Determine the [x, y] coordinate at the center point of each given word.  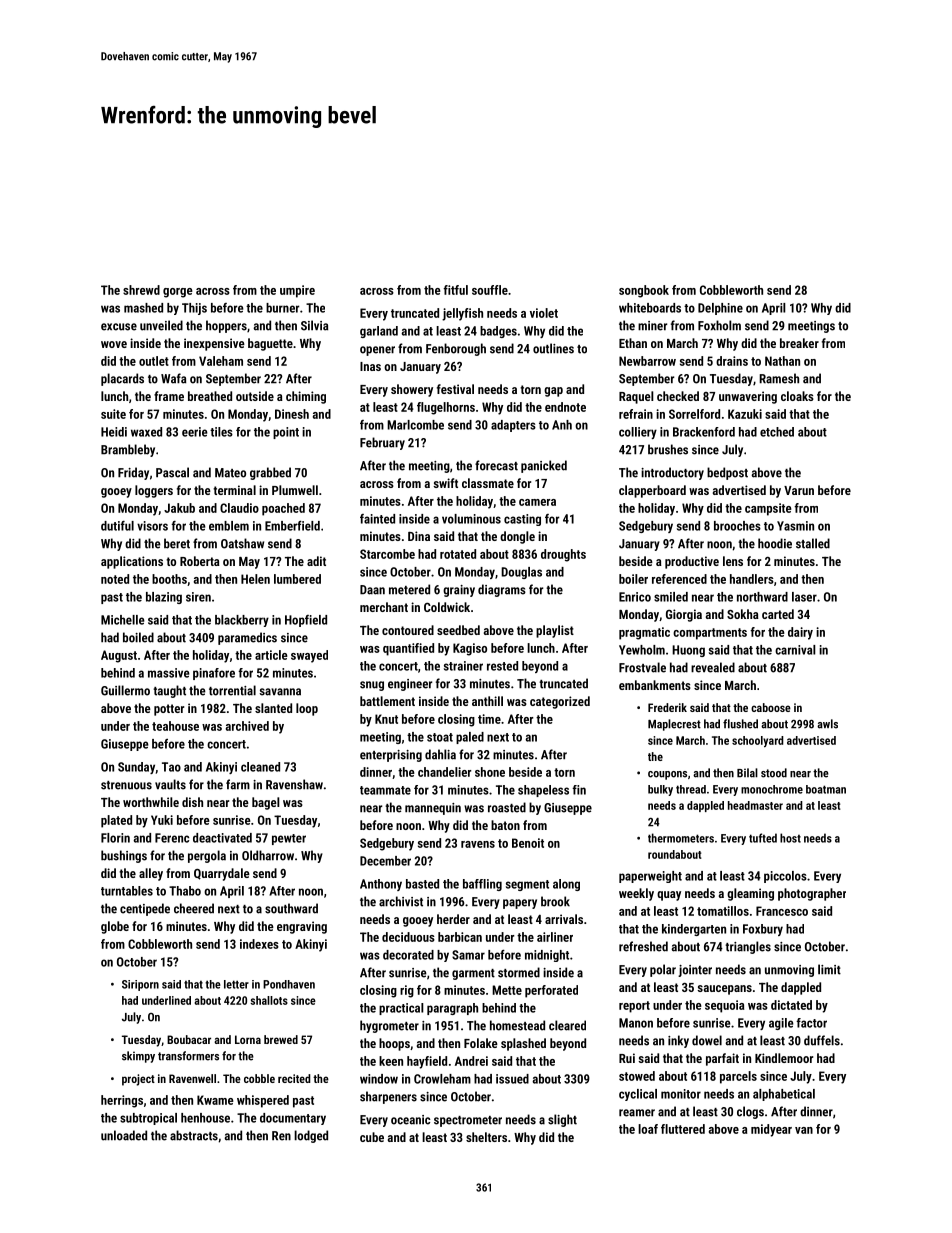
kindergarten [694, 930]
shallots [269, 1000]
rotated [458, 554]
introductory [672, 473]
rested [502, 666]
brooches [737, 526]
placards [122, 379]
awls [827, 724]
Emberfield [292, 526]
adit [316, 561]
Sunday [136, 768]
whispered [263, 1101]
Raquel [636, 397]
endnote [565, 407]
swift [445, 483]
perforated [551, 991]
